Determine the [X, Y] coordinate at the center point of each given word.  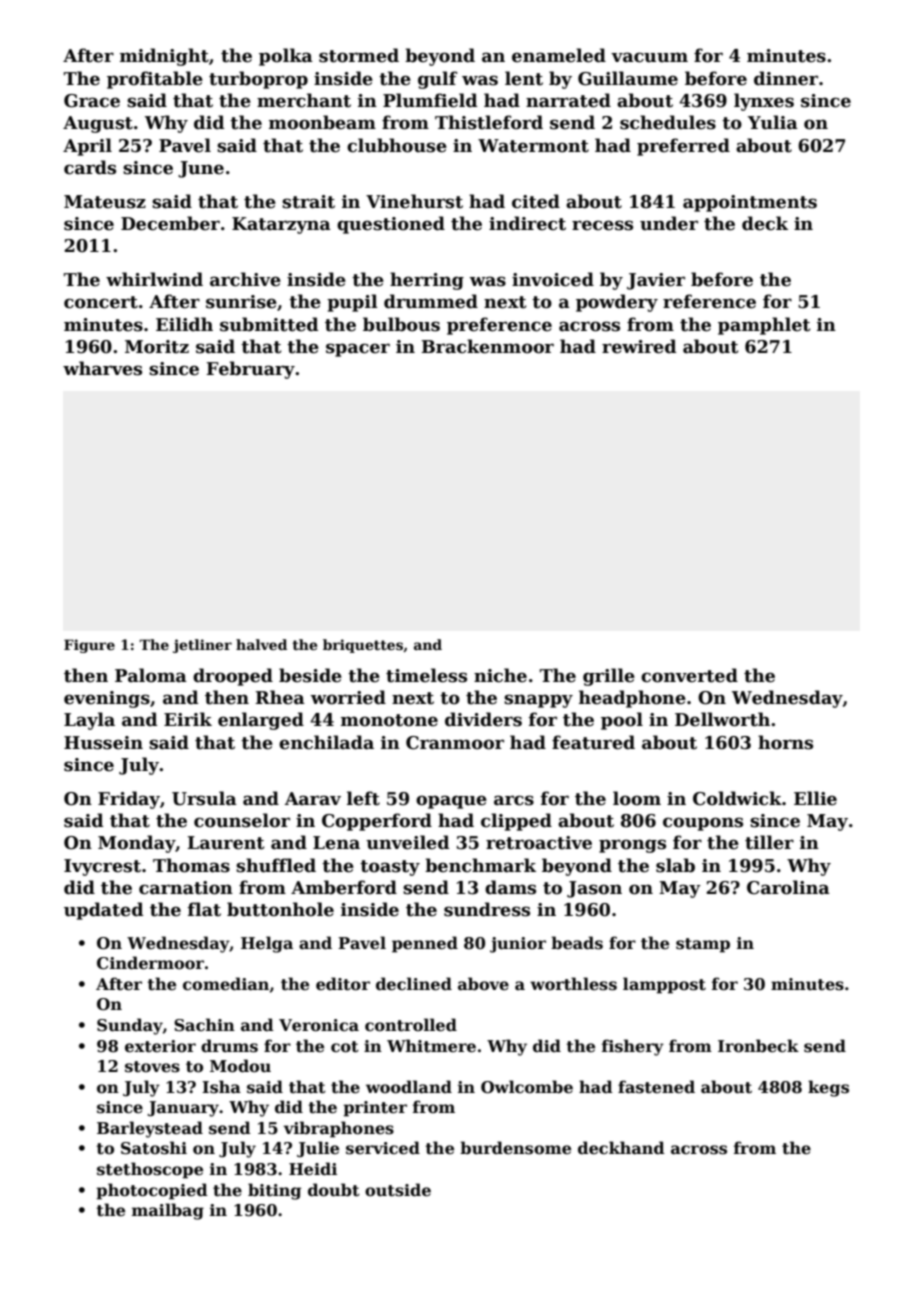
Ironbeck [758, 1046]
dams [510, 887]
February [250, 370]
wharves [102, 368]
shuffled [276, 865]
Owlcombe [527, 1087]
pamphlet [764, 326]
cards [90, 167]
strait [308, 202]
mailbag [168, 1211]
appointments [750, 203]
